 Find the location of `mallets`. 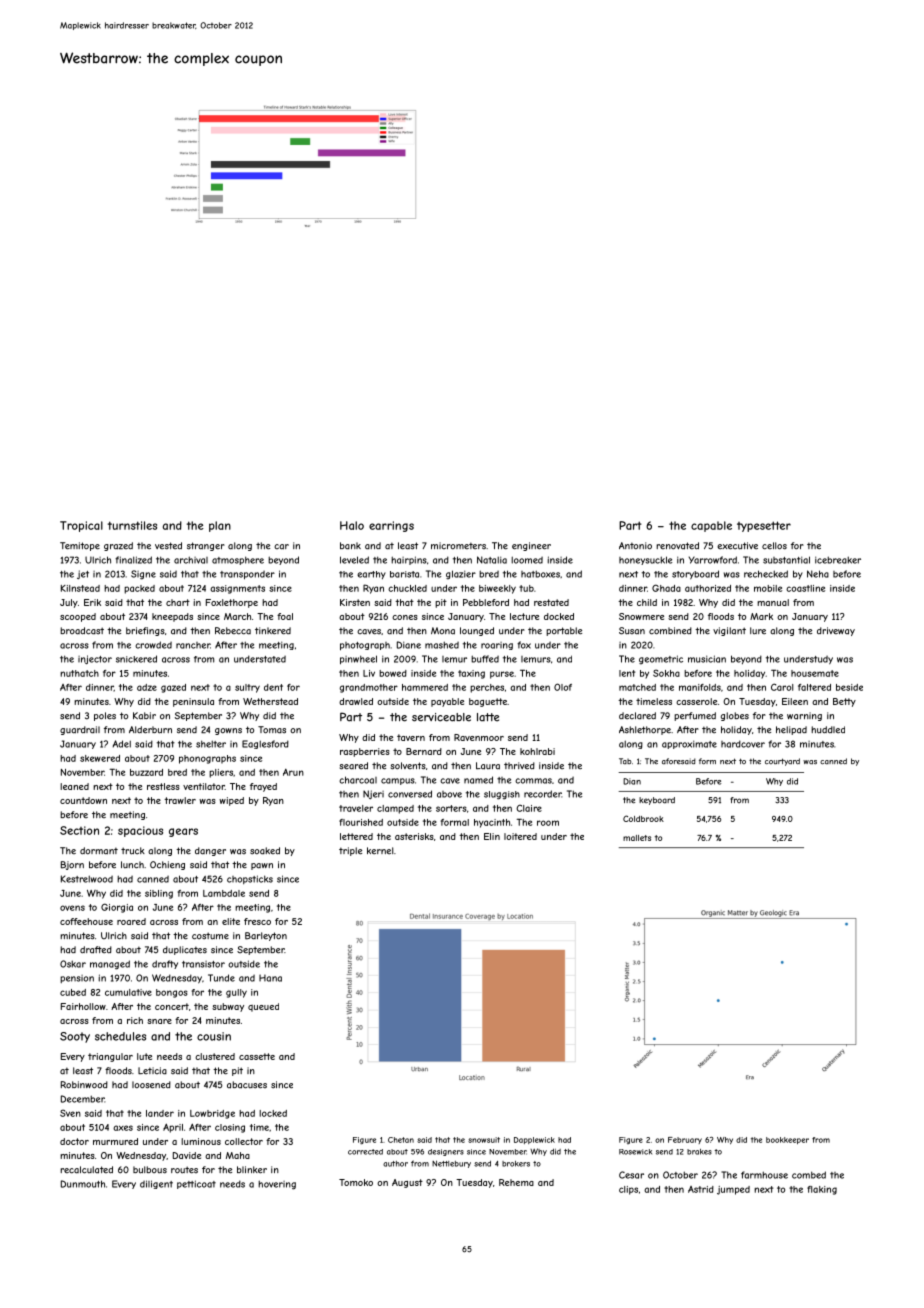

mallets is located at coordinates (637, 838).
